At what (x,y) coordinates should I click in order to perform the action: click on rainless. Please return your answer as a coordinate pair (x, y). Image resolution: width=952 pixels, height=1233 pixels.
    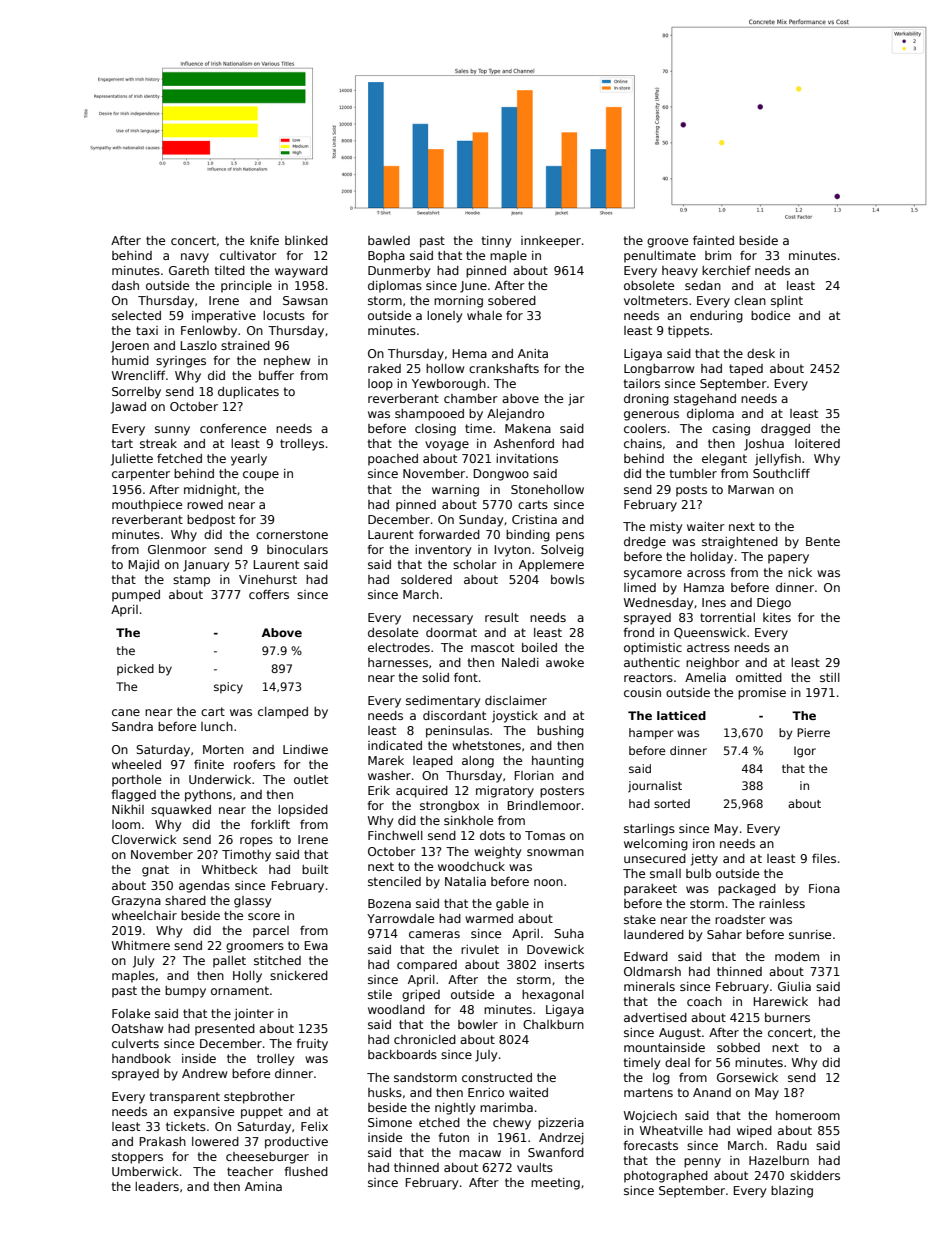
    Looking at the image, I should click on (782, 903).
